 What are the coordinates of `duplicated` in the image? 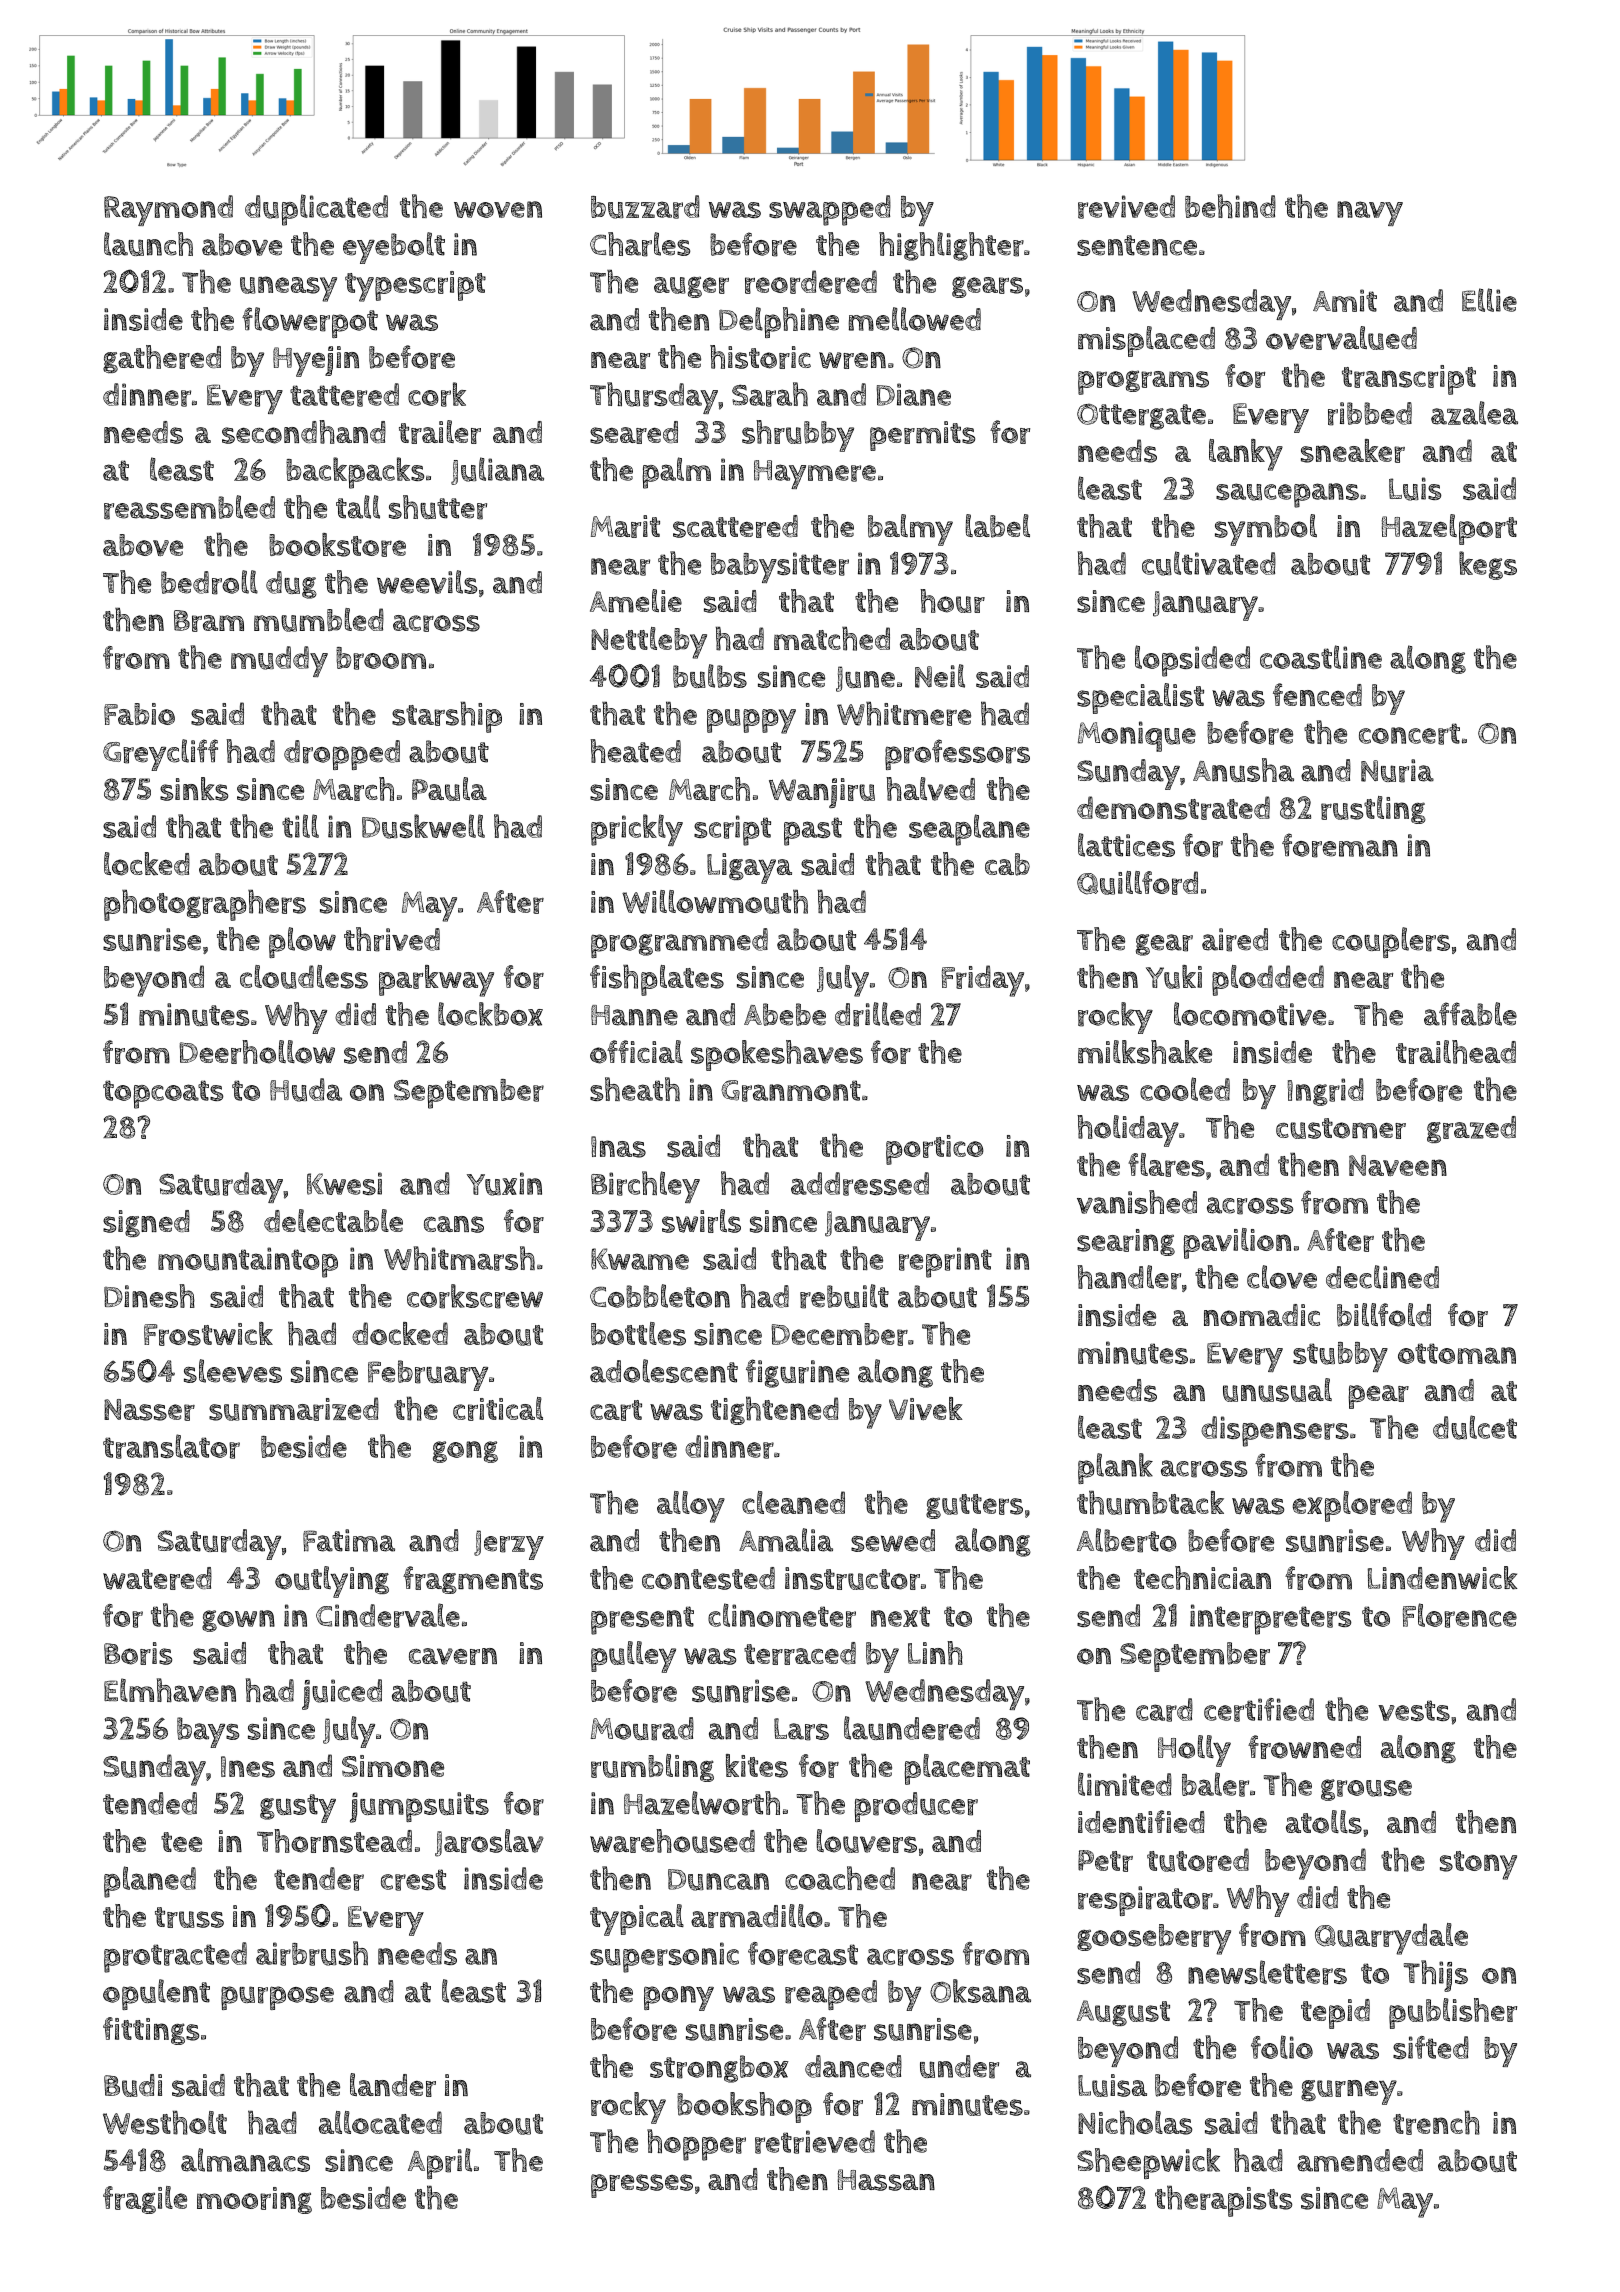 It's located at (316, 210).
